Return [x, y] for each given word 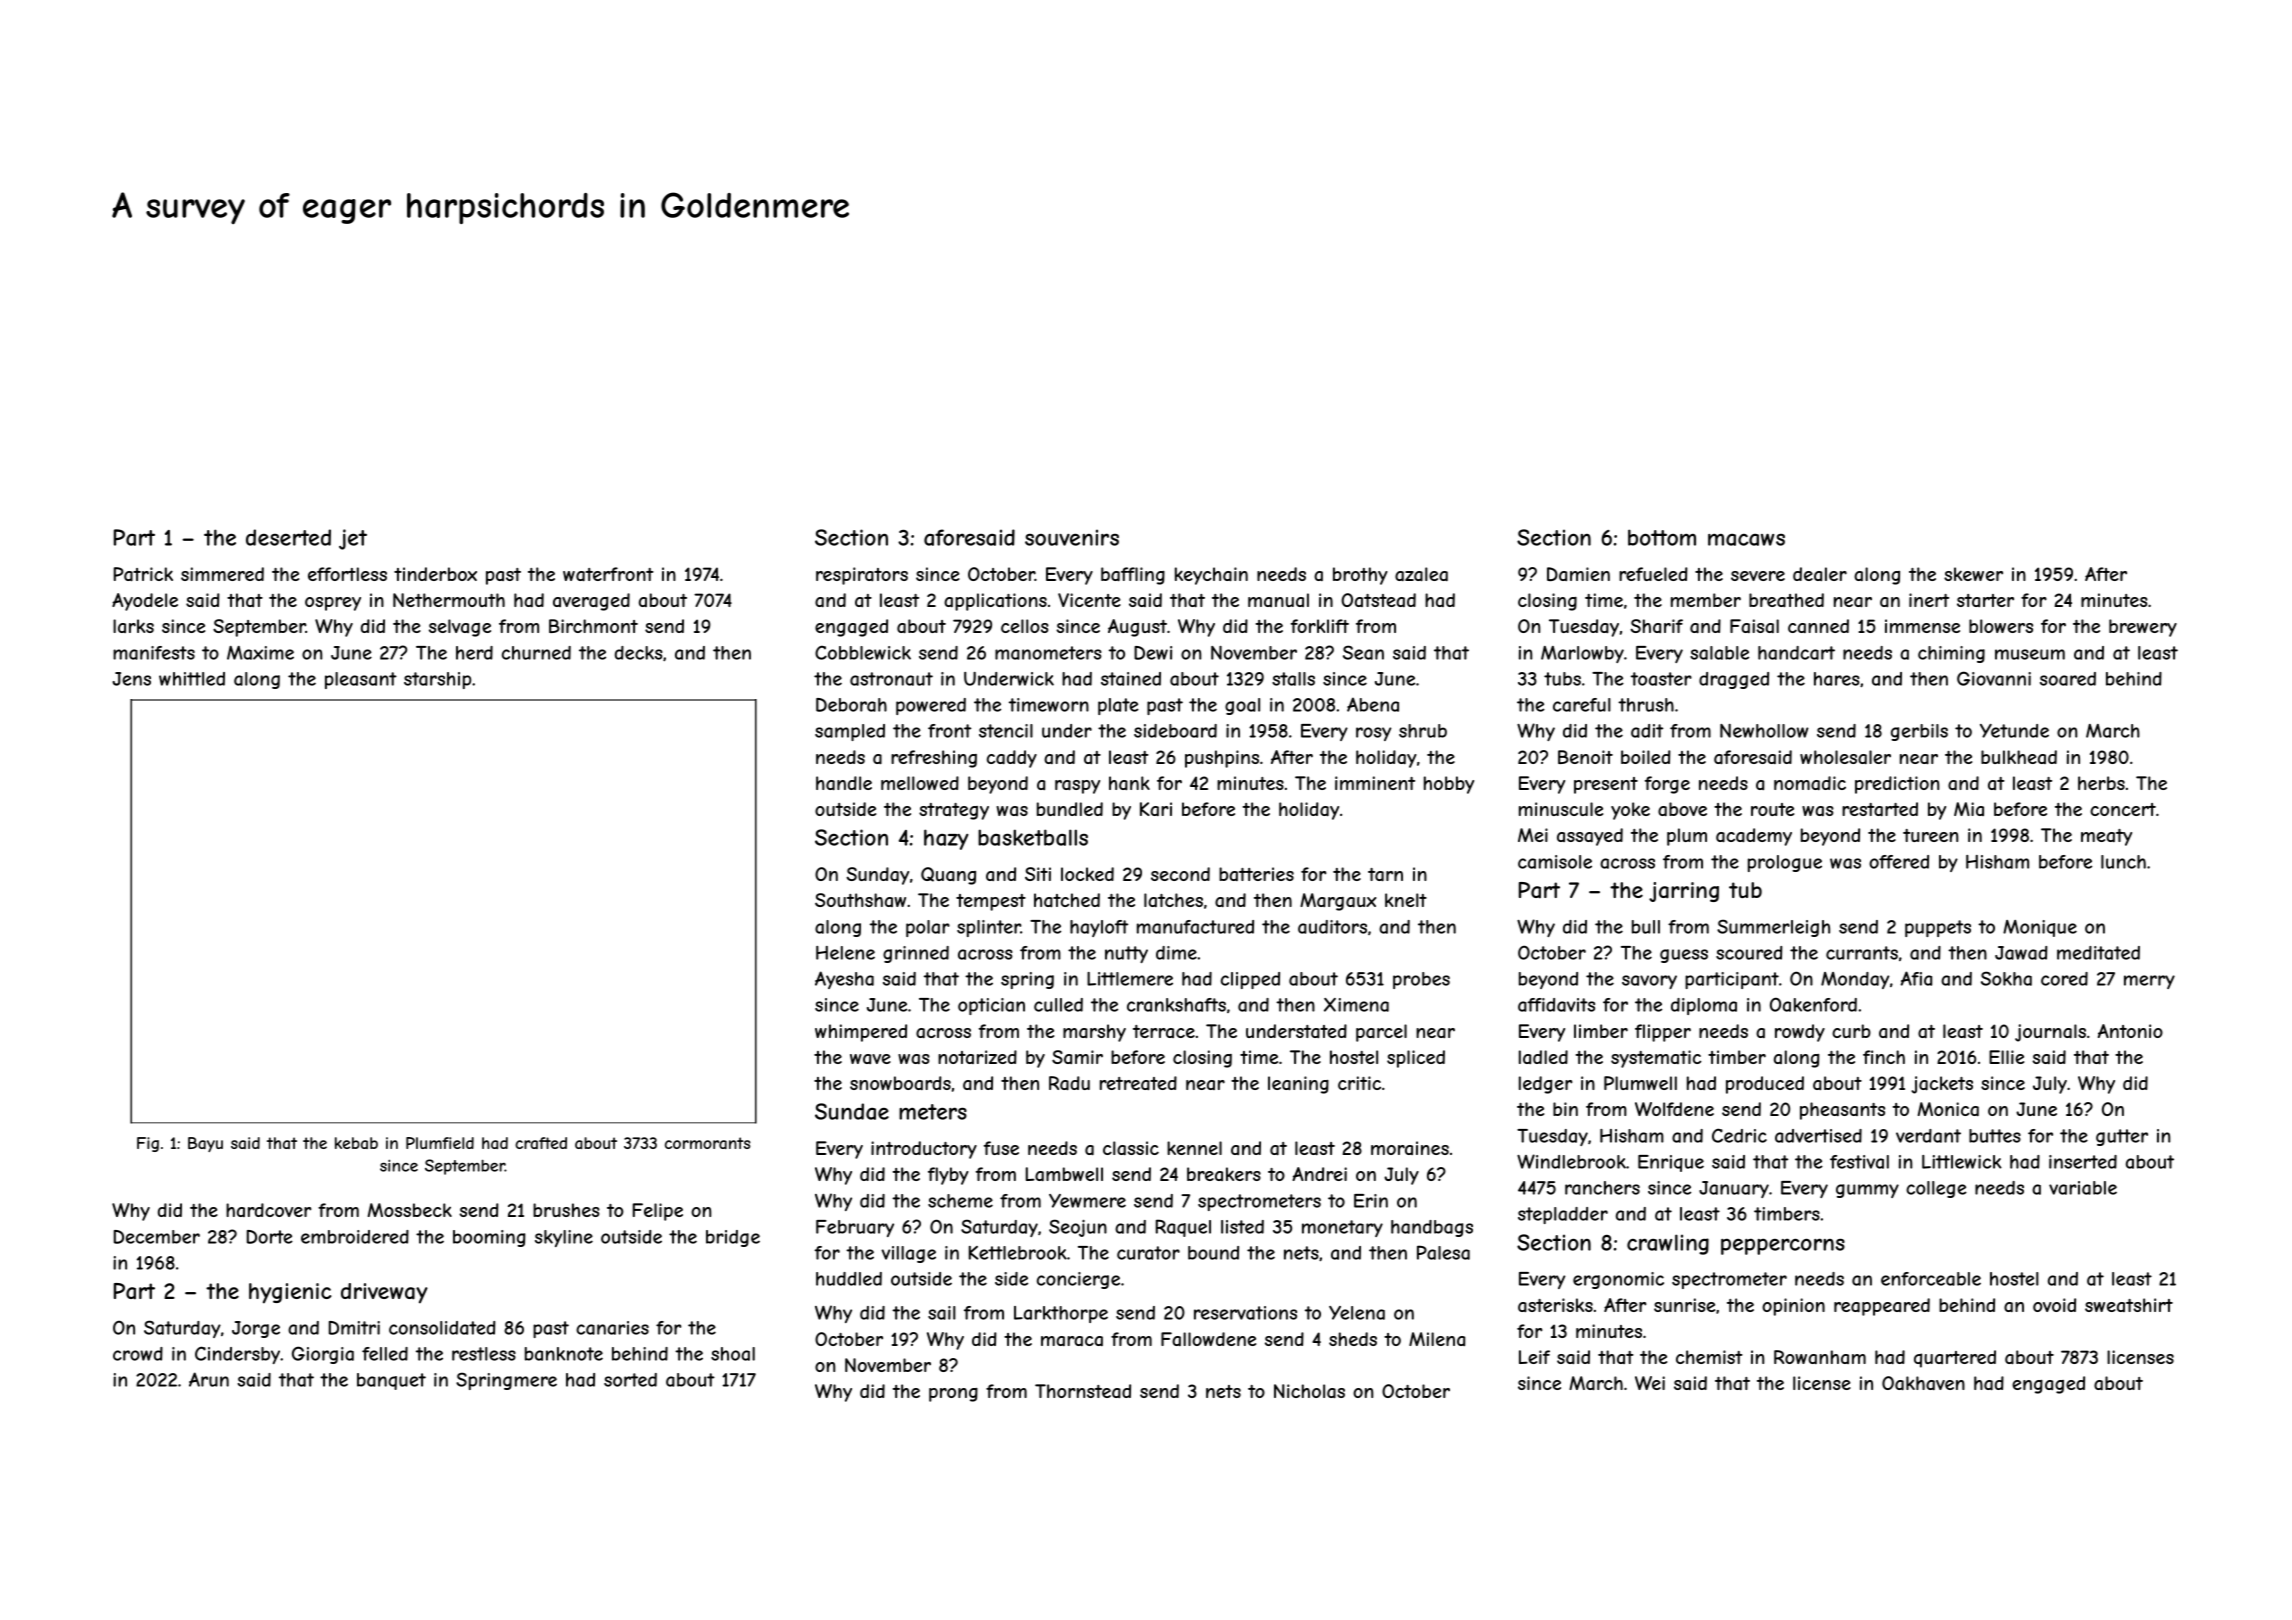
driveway [384, 1293]
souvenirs [1072, 537]
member [1706, 600]
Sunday [877, 876]
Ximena [1356, 1005]
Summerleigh [1773, 928]
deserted [288, 537]
